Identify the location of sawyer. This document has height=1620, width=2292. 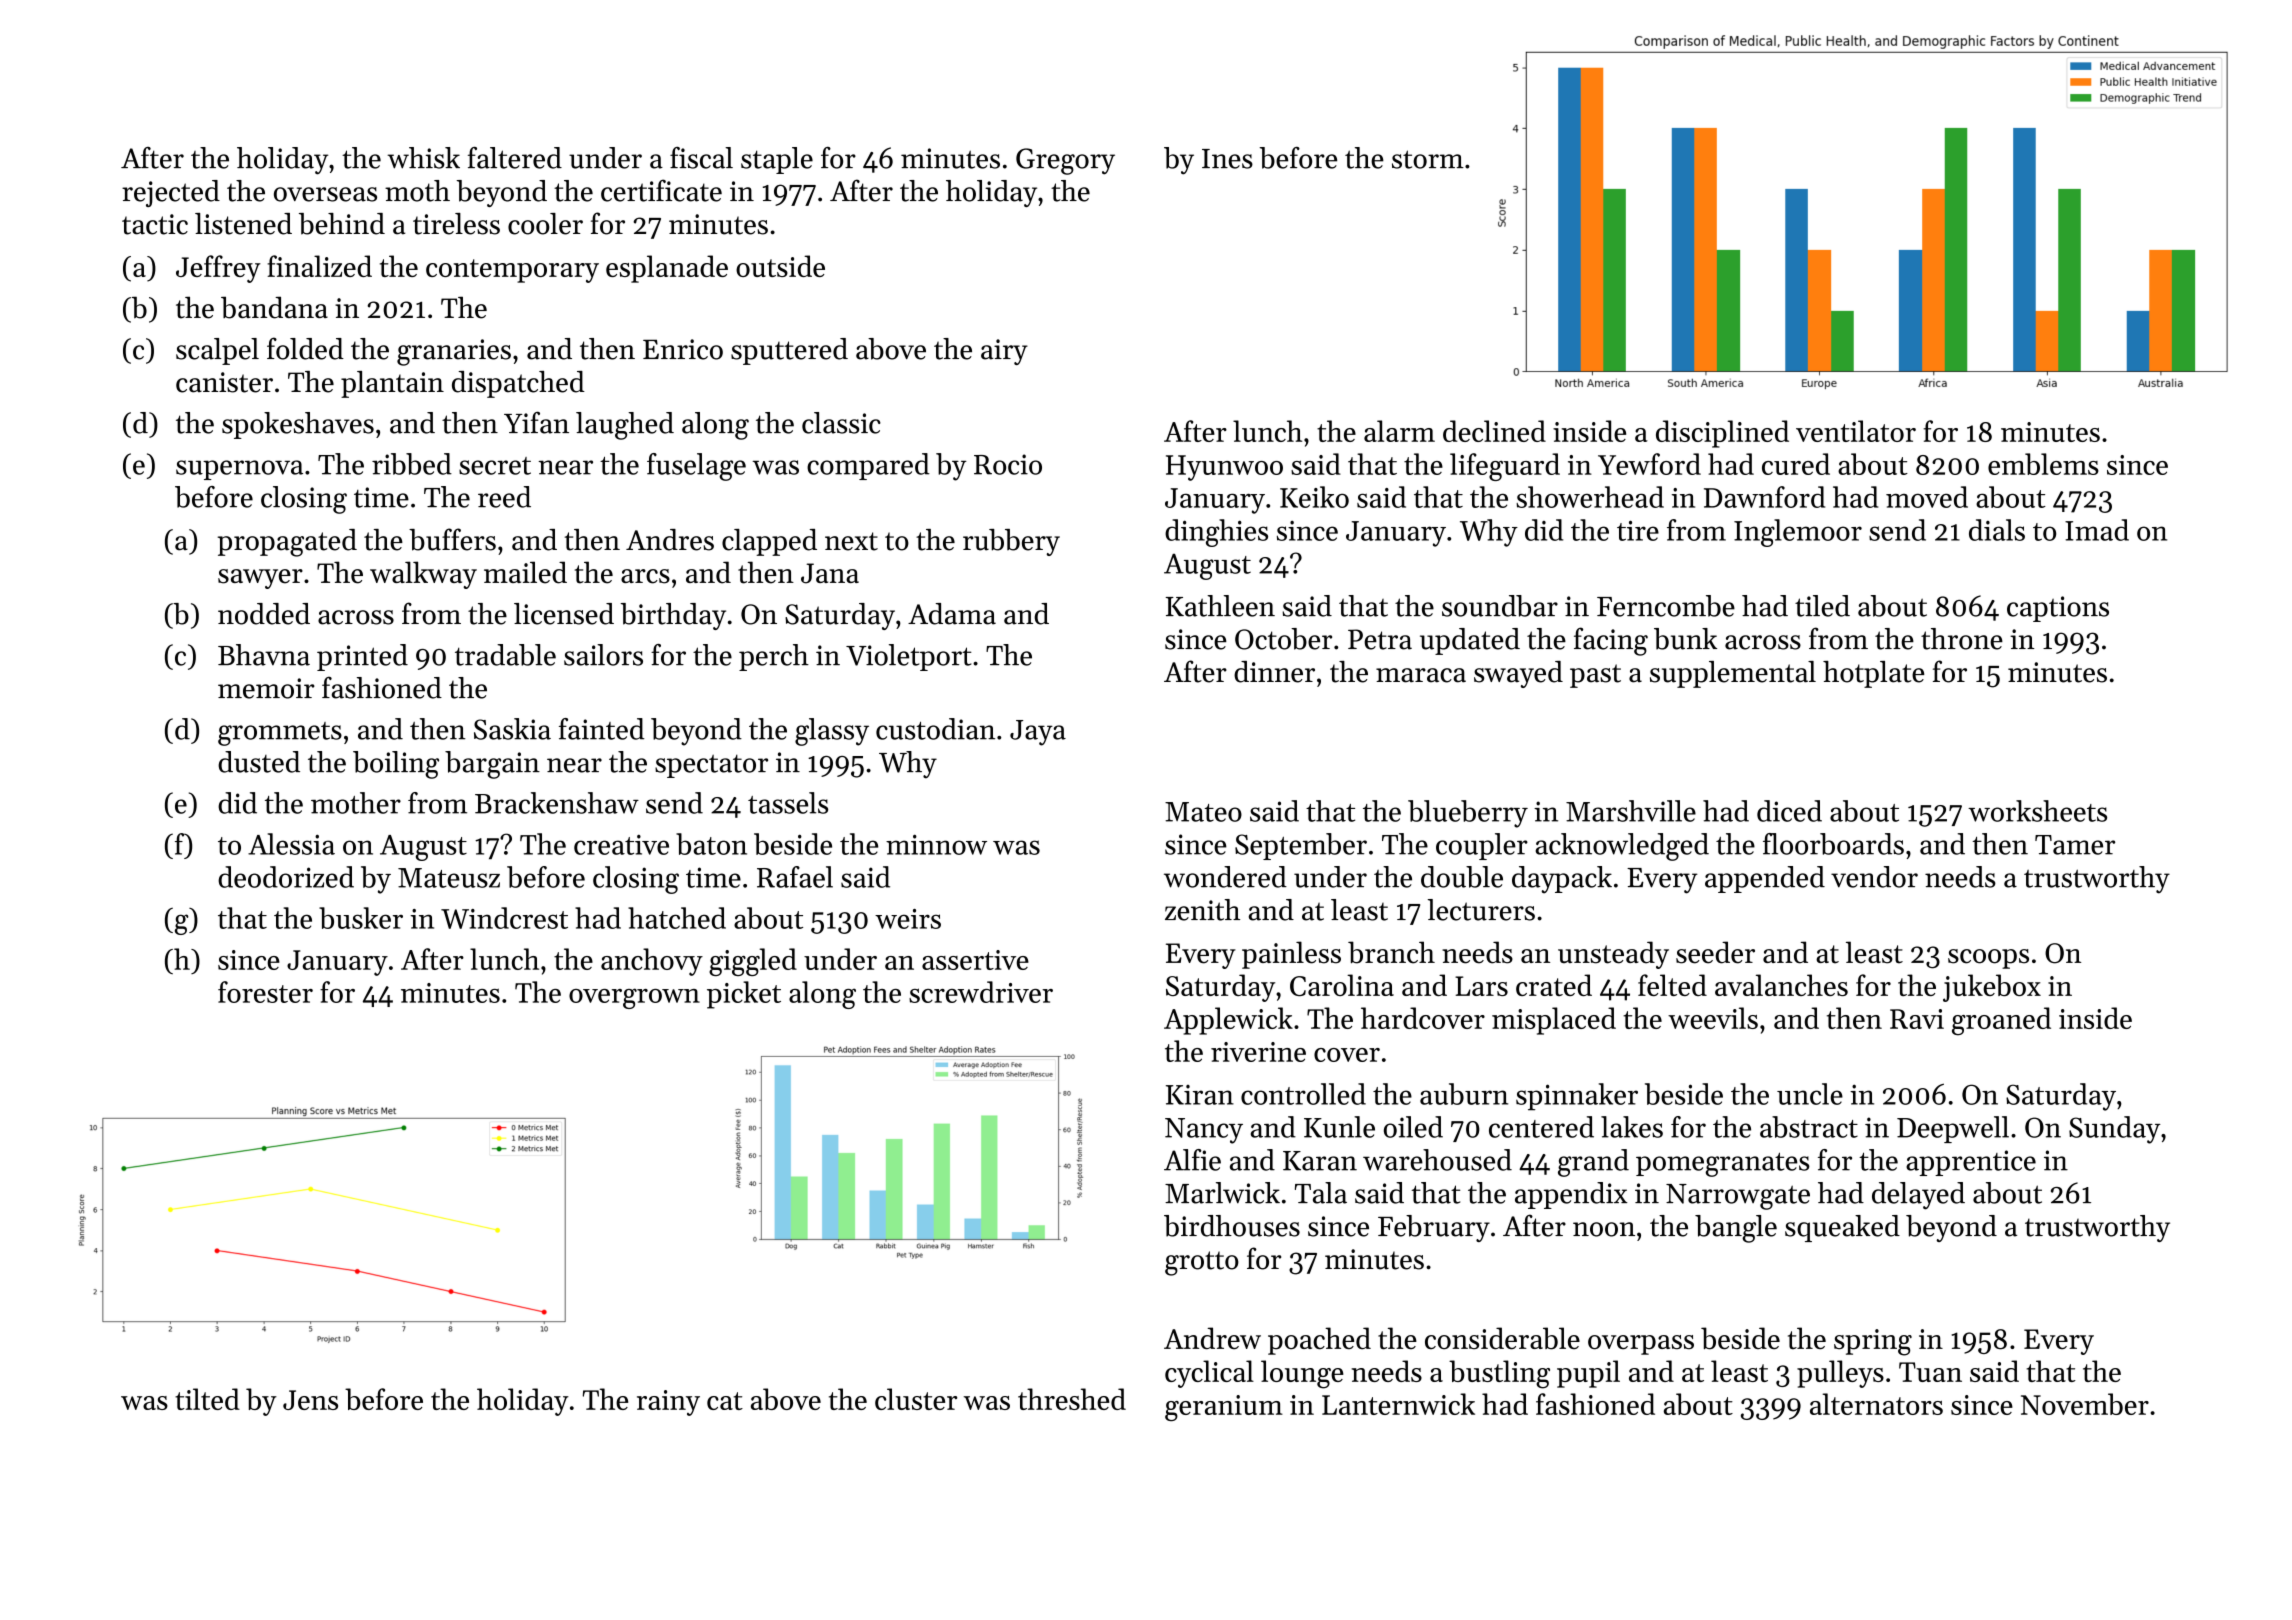
(260, 579).
